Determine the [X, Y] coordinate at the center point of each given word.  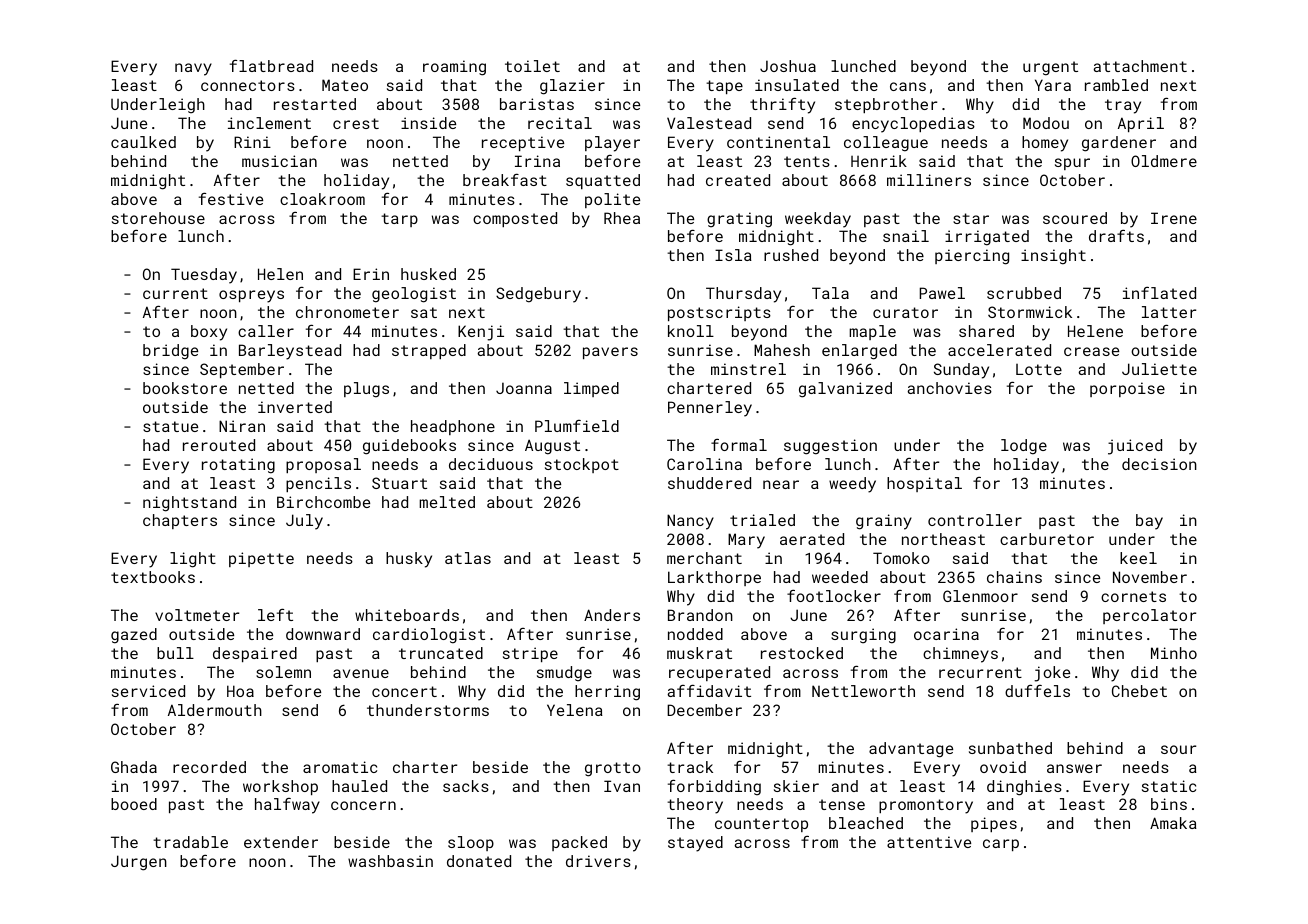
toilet [532, 66]
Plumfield [577, 426]
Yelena [575, 710]
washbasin [390, 861]
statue [170, 426]
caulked [143, 142]
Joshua [788, 66]
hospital [924, 484]
